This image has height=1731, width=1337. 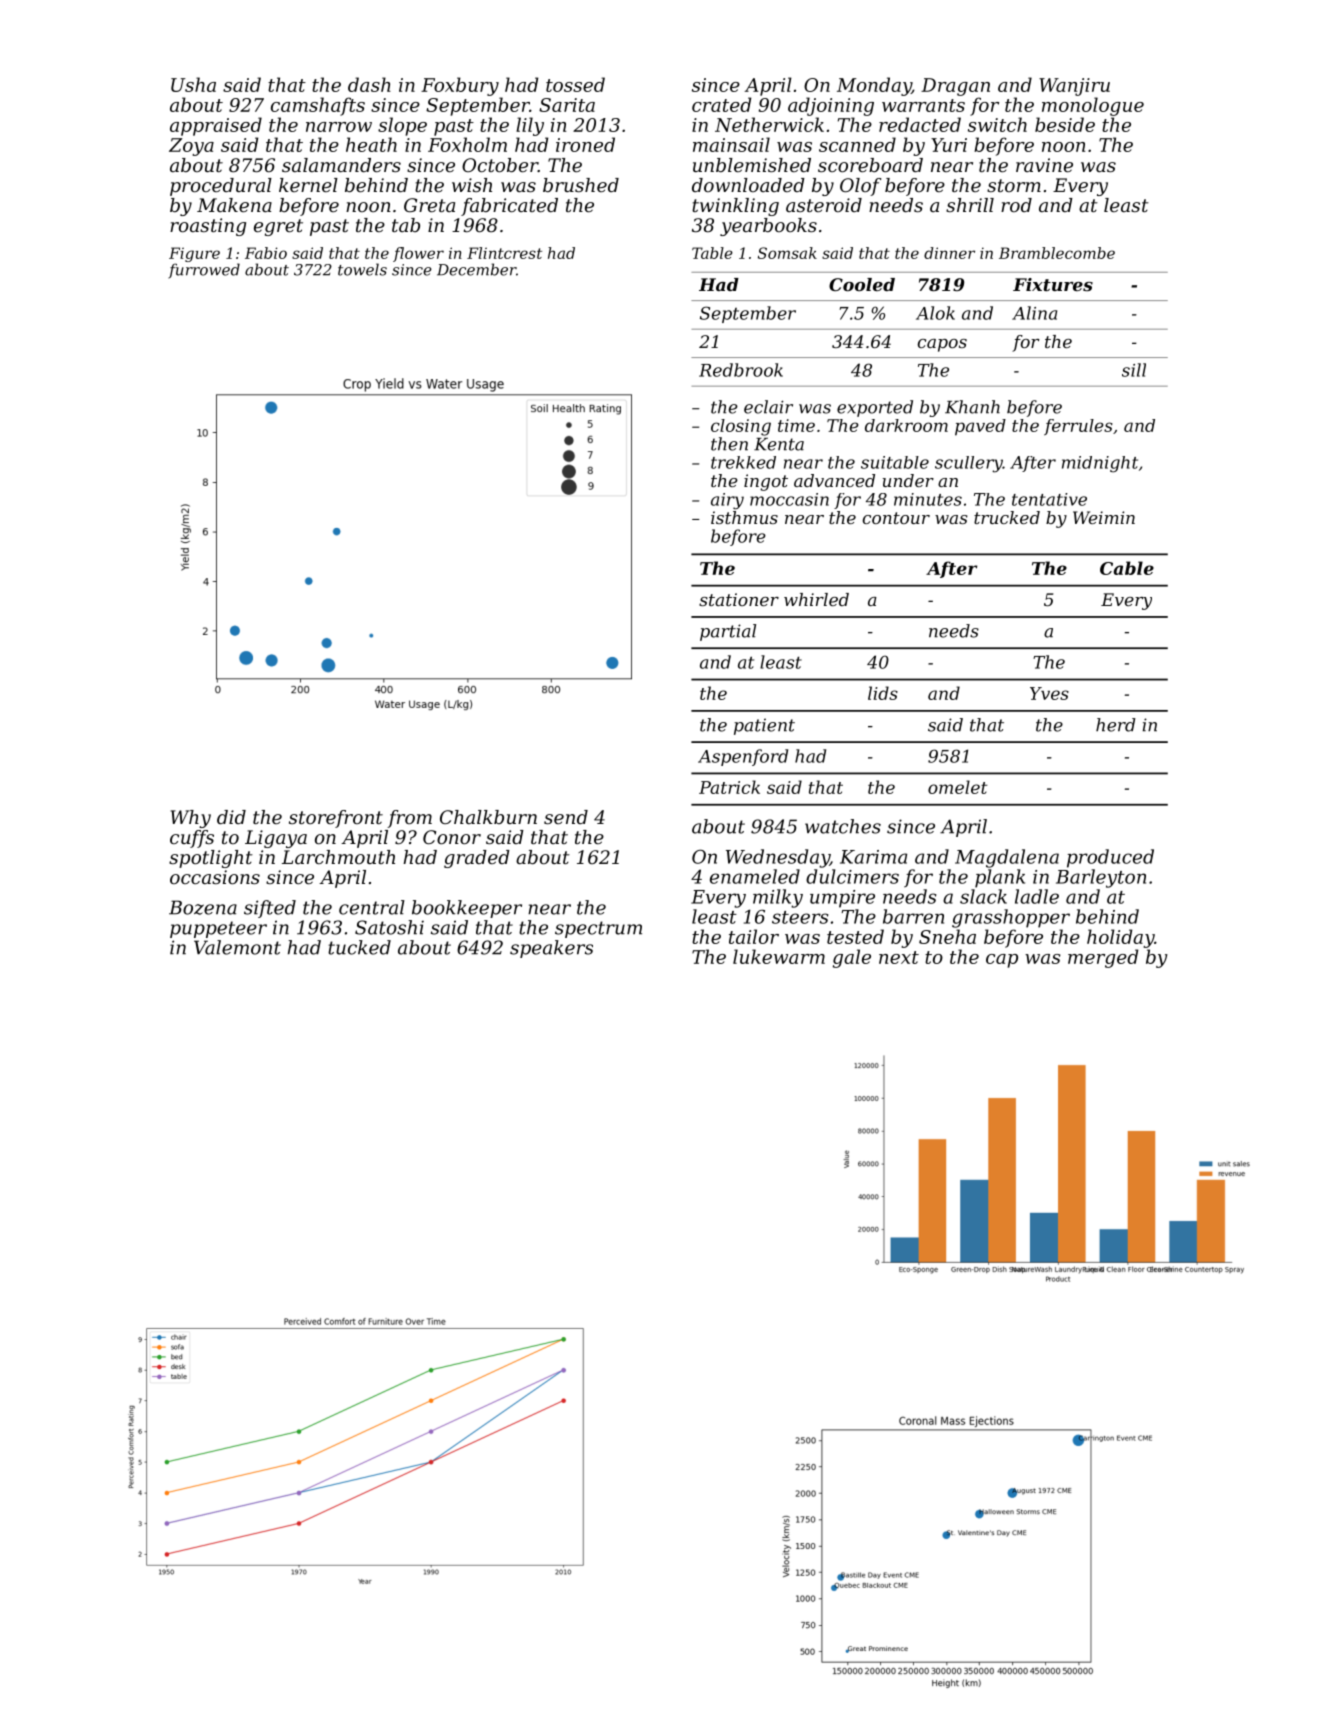 I want to click on dash, so click(x=369, y=84).
